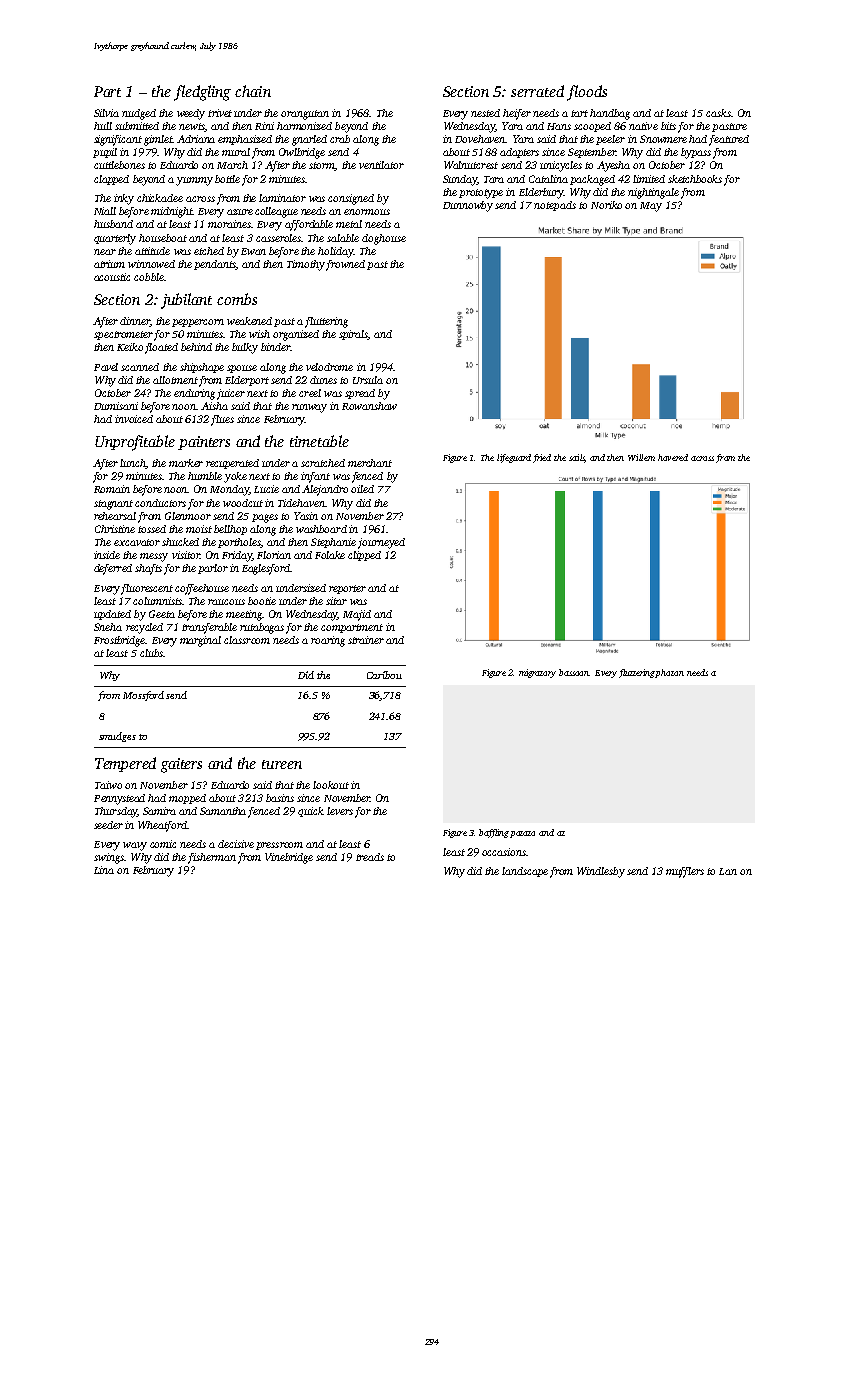  I want to click on dinner, so click(135, 322).
